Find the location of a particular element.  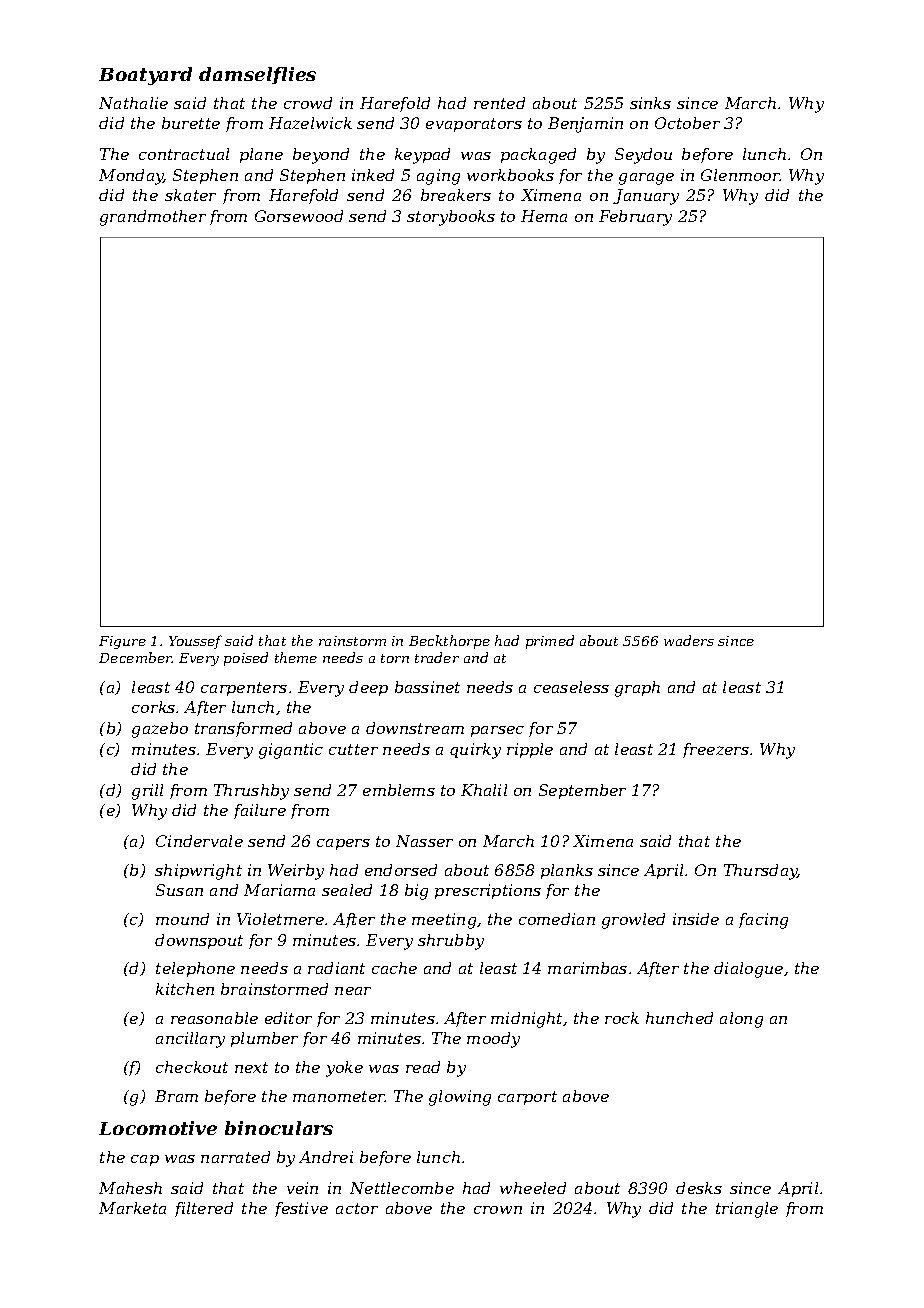

keypad is located at coordinates (422, 156).
